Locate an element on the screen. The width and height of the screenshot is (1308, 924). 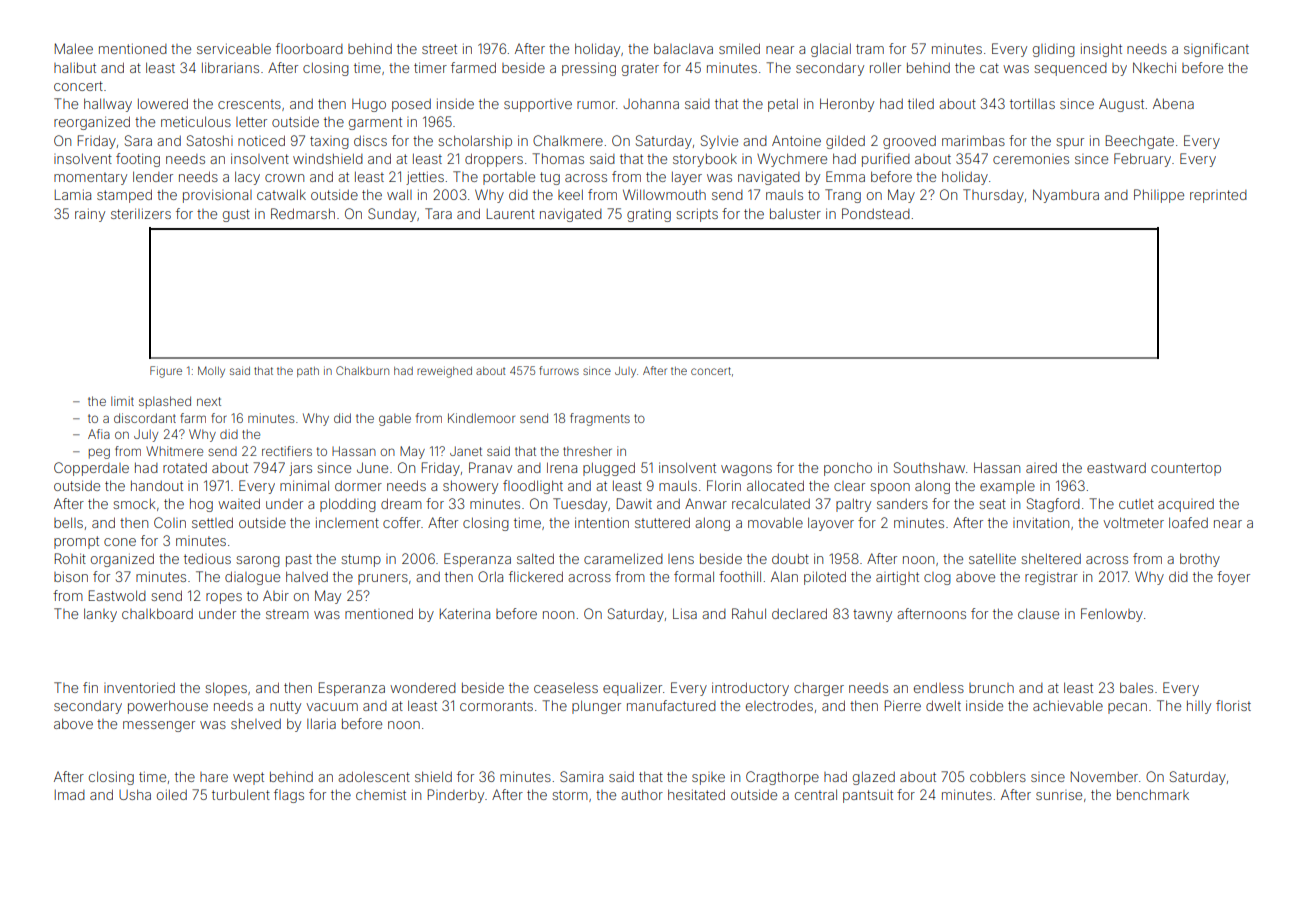
Dawit is located at coordinates (634, 503).
